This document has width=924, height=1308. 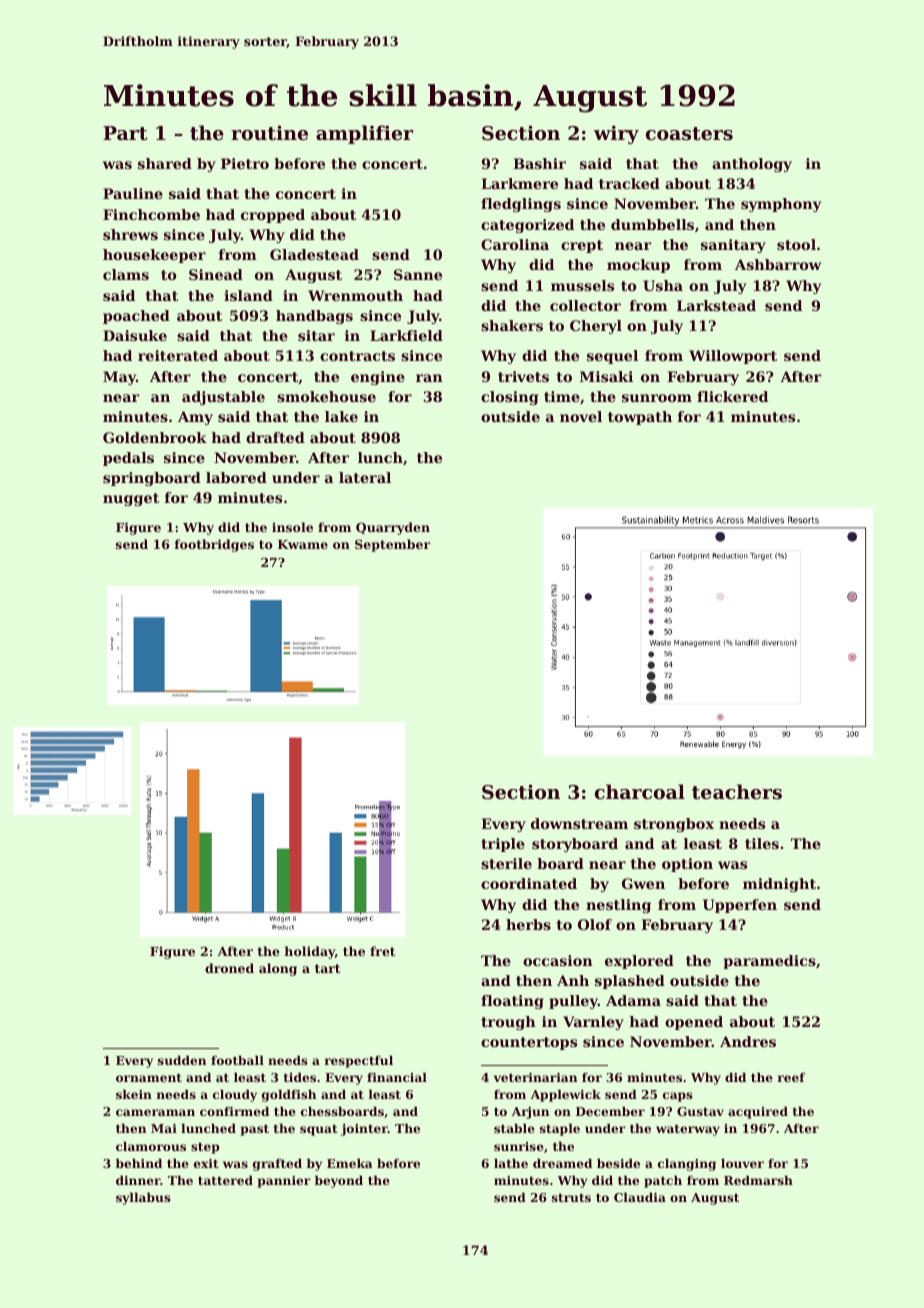 I want to click on tides, so click(x=300, y=1077).
